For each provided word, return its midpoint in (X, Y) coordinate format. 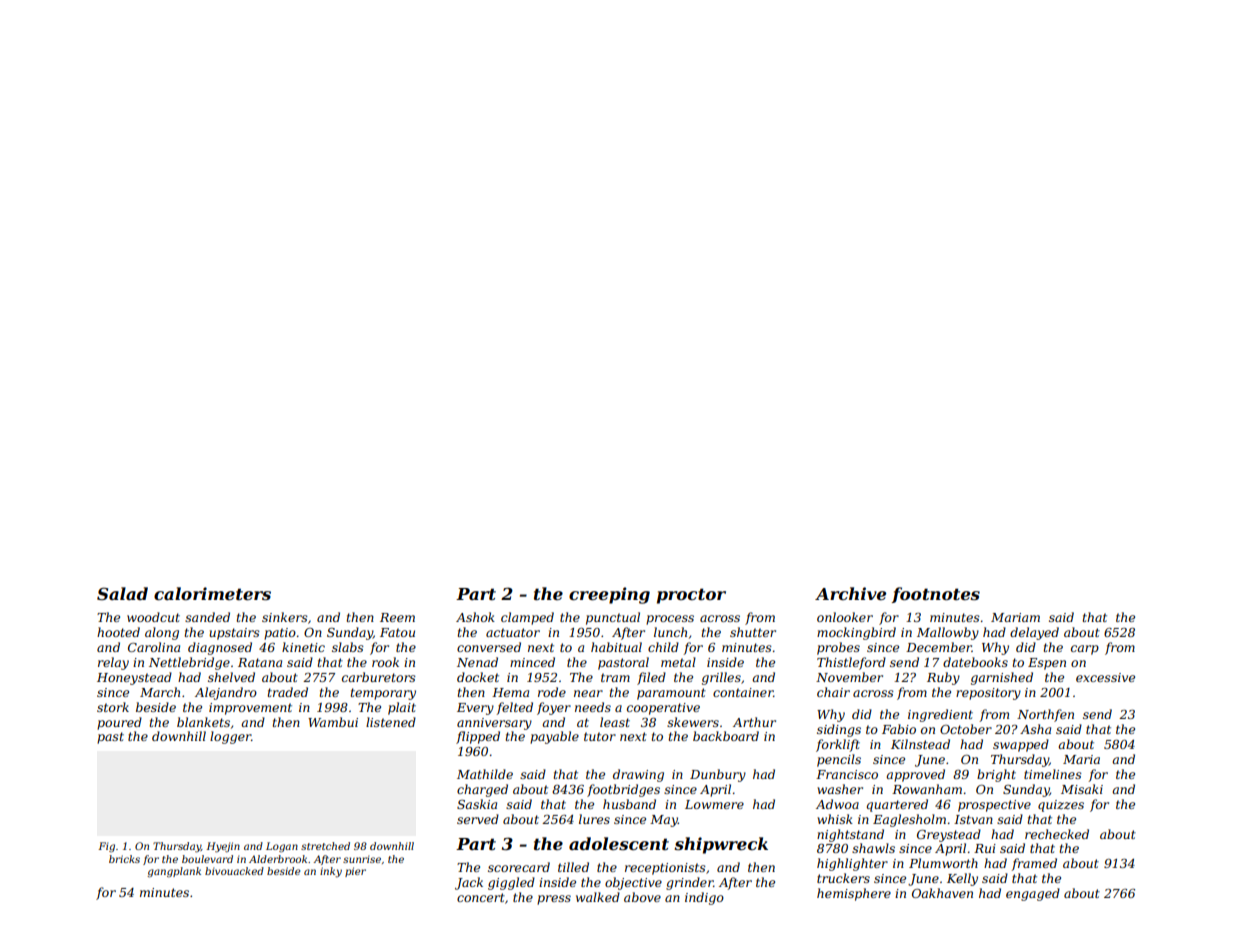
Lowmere (714, 804)
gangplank (174, 872)
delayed (1034, 633)
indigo (704, 898)
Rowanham (927, 789)
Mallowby (948, 633)
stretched (325, 846)
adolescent (619, 843)
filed (651, 678)
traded (288, 692)
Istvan (973, 819)
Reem (397, 617)
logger (230, 737)
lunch (670, 632)
